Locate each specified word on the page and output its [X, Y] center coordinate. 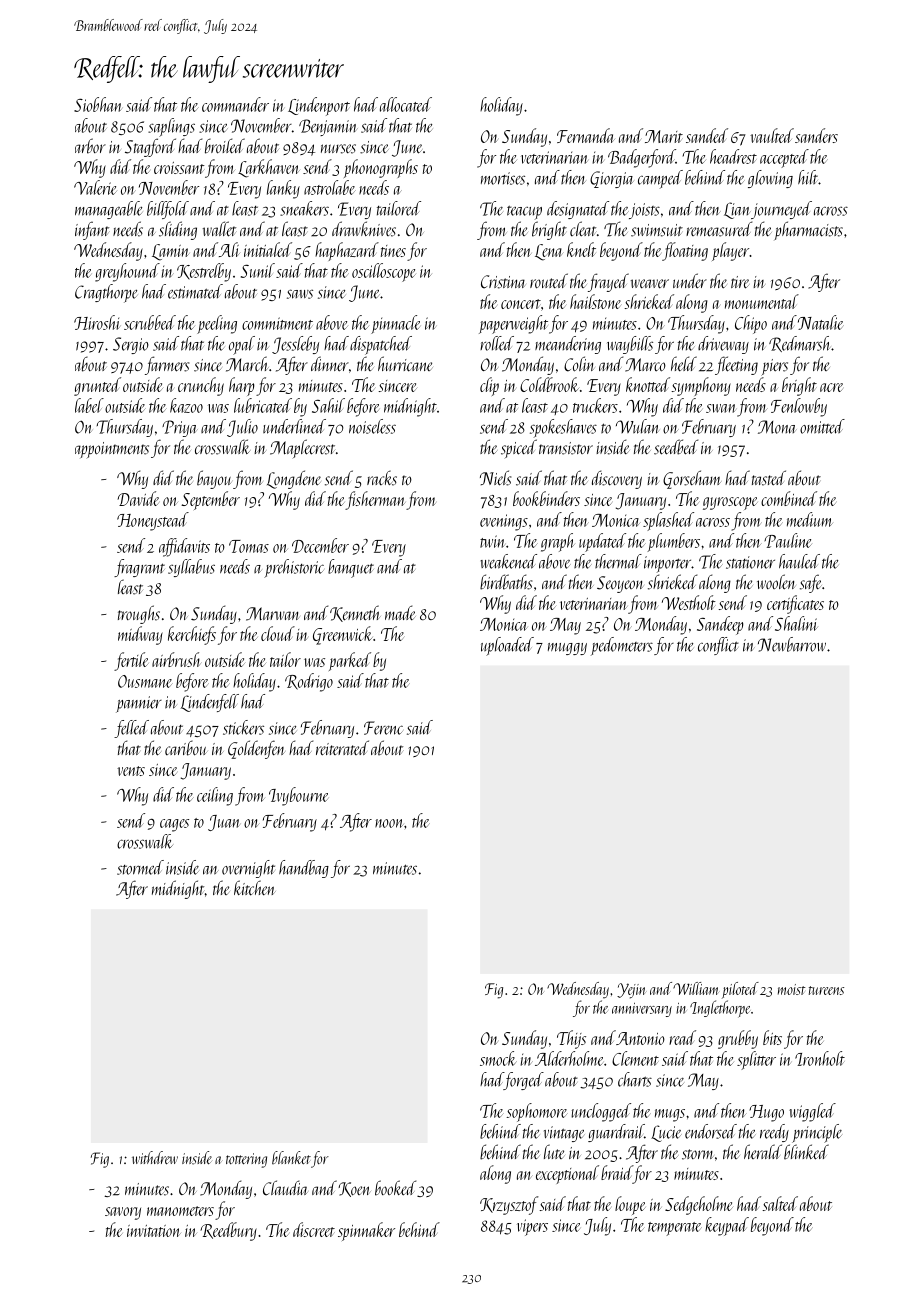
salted [780, 1203]
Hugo [766, 1113]
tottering [246, 1160]
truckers [595, 405]
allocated [406, 104]
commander [235, 104]
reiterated [342, 748]
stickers [243, 727]
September [210, 500]
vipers [532, 1227]
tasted [769, 478]
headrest [733, 156]
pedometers [622, 646]
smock [498, 1058]
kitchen [255, 888]
